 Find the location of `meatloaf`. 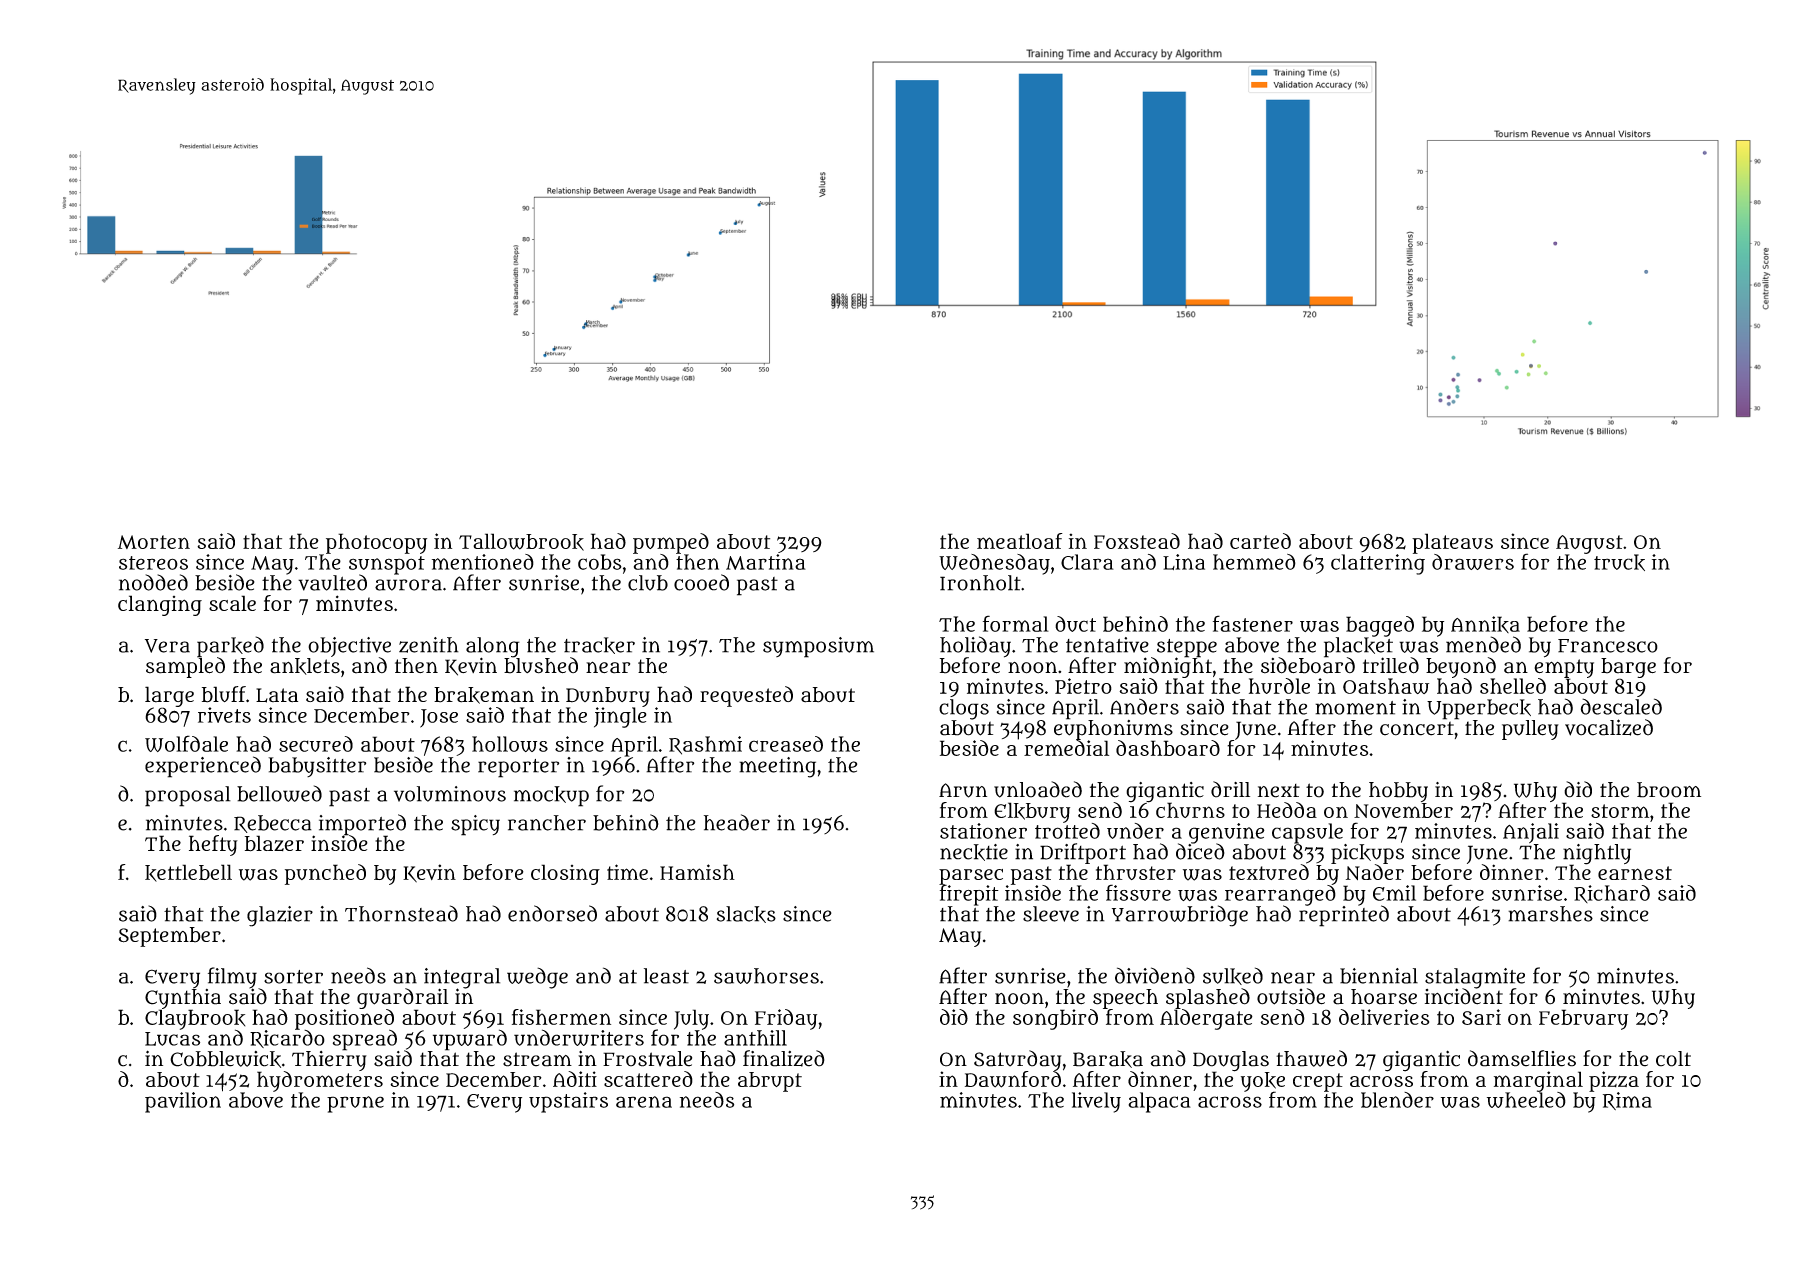

meatloaf is located at coordinates (1020, 541).
